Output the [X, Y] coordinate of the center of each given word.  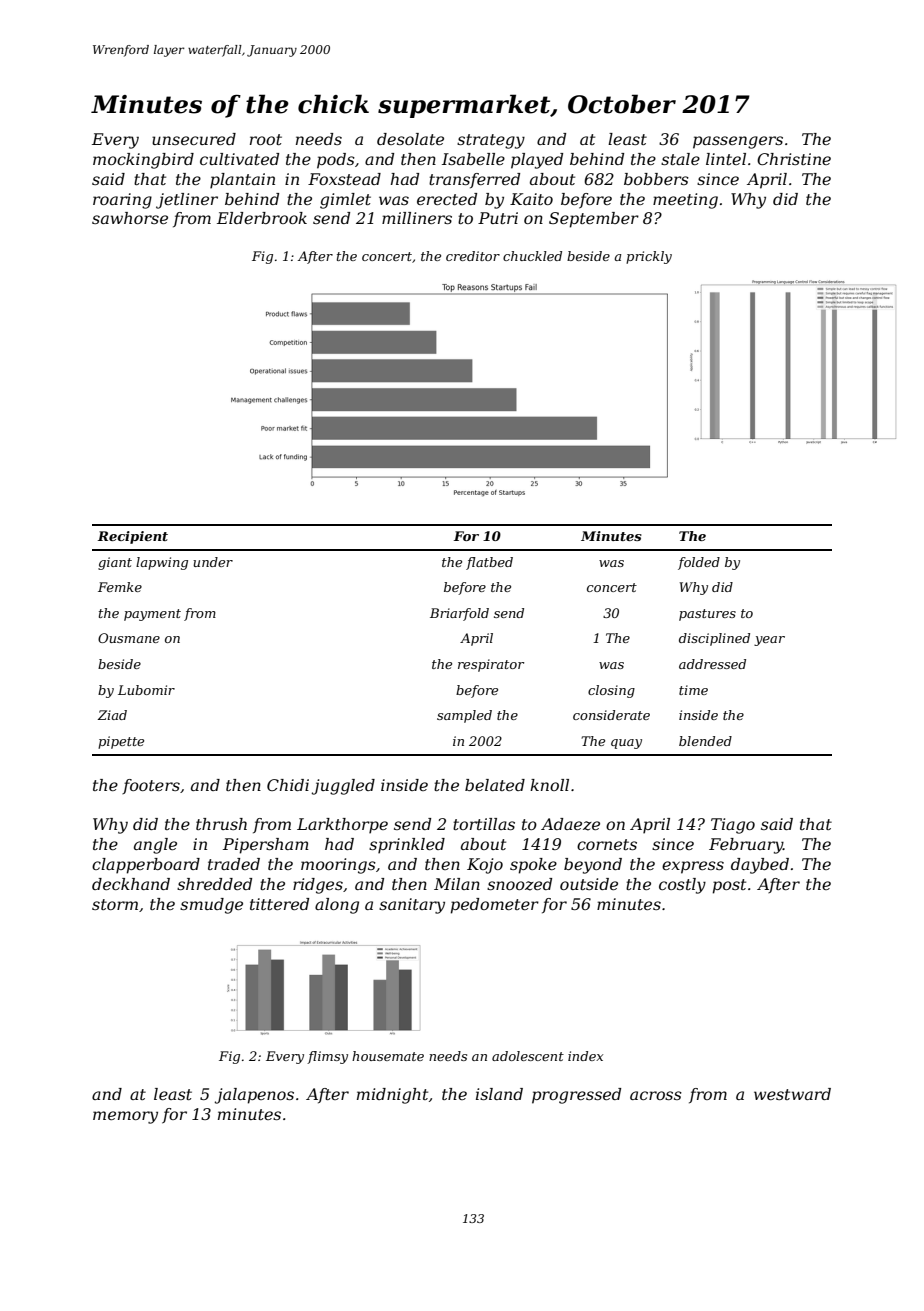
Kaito [531, 199]
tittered [279, 904]
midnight [392, 1096]
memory [125, 1117]
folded [699, 563]
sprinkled [407, 846]
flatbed [489, 563]
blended [705, 741]
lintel [726, 159]
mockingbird [143, 161]
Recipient [133, 537]
